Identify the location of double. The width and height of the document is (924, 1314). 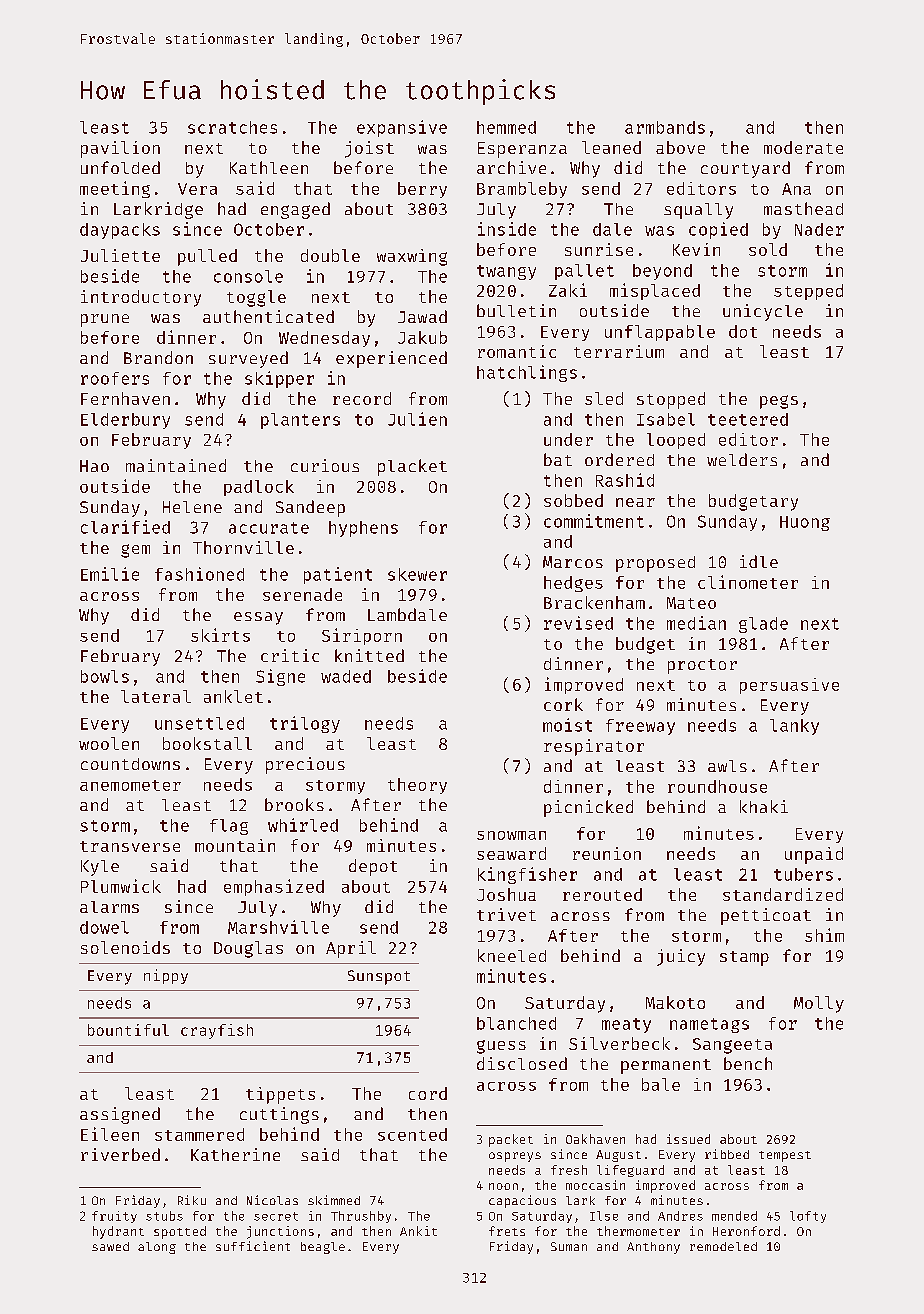
(330, 255).
